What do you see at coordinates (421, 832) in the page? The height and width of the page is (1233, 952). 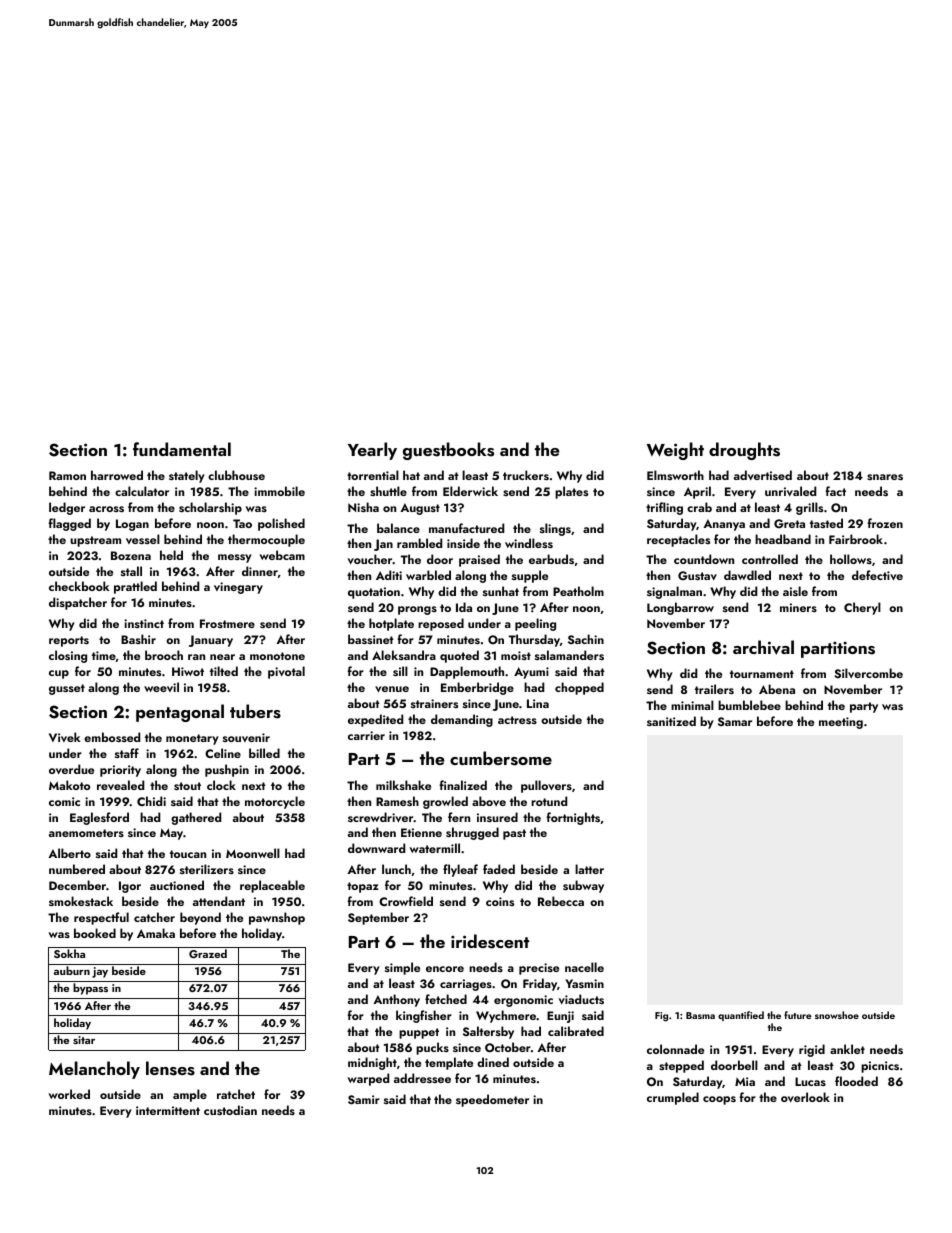 I see `Etienne` at bounding box center [421, 832].
